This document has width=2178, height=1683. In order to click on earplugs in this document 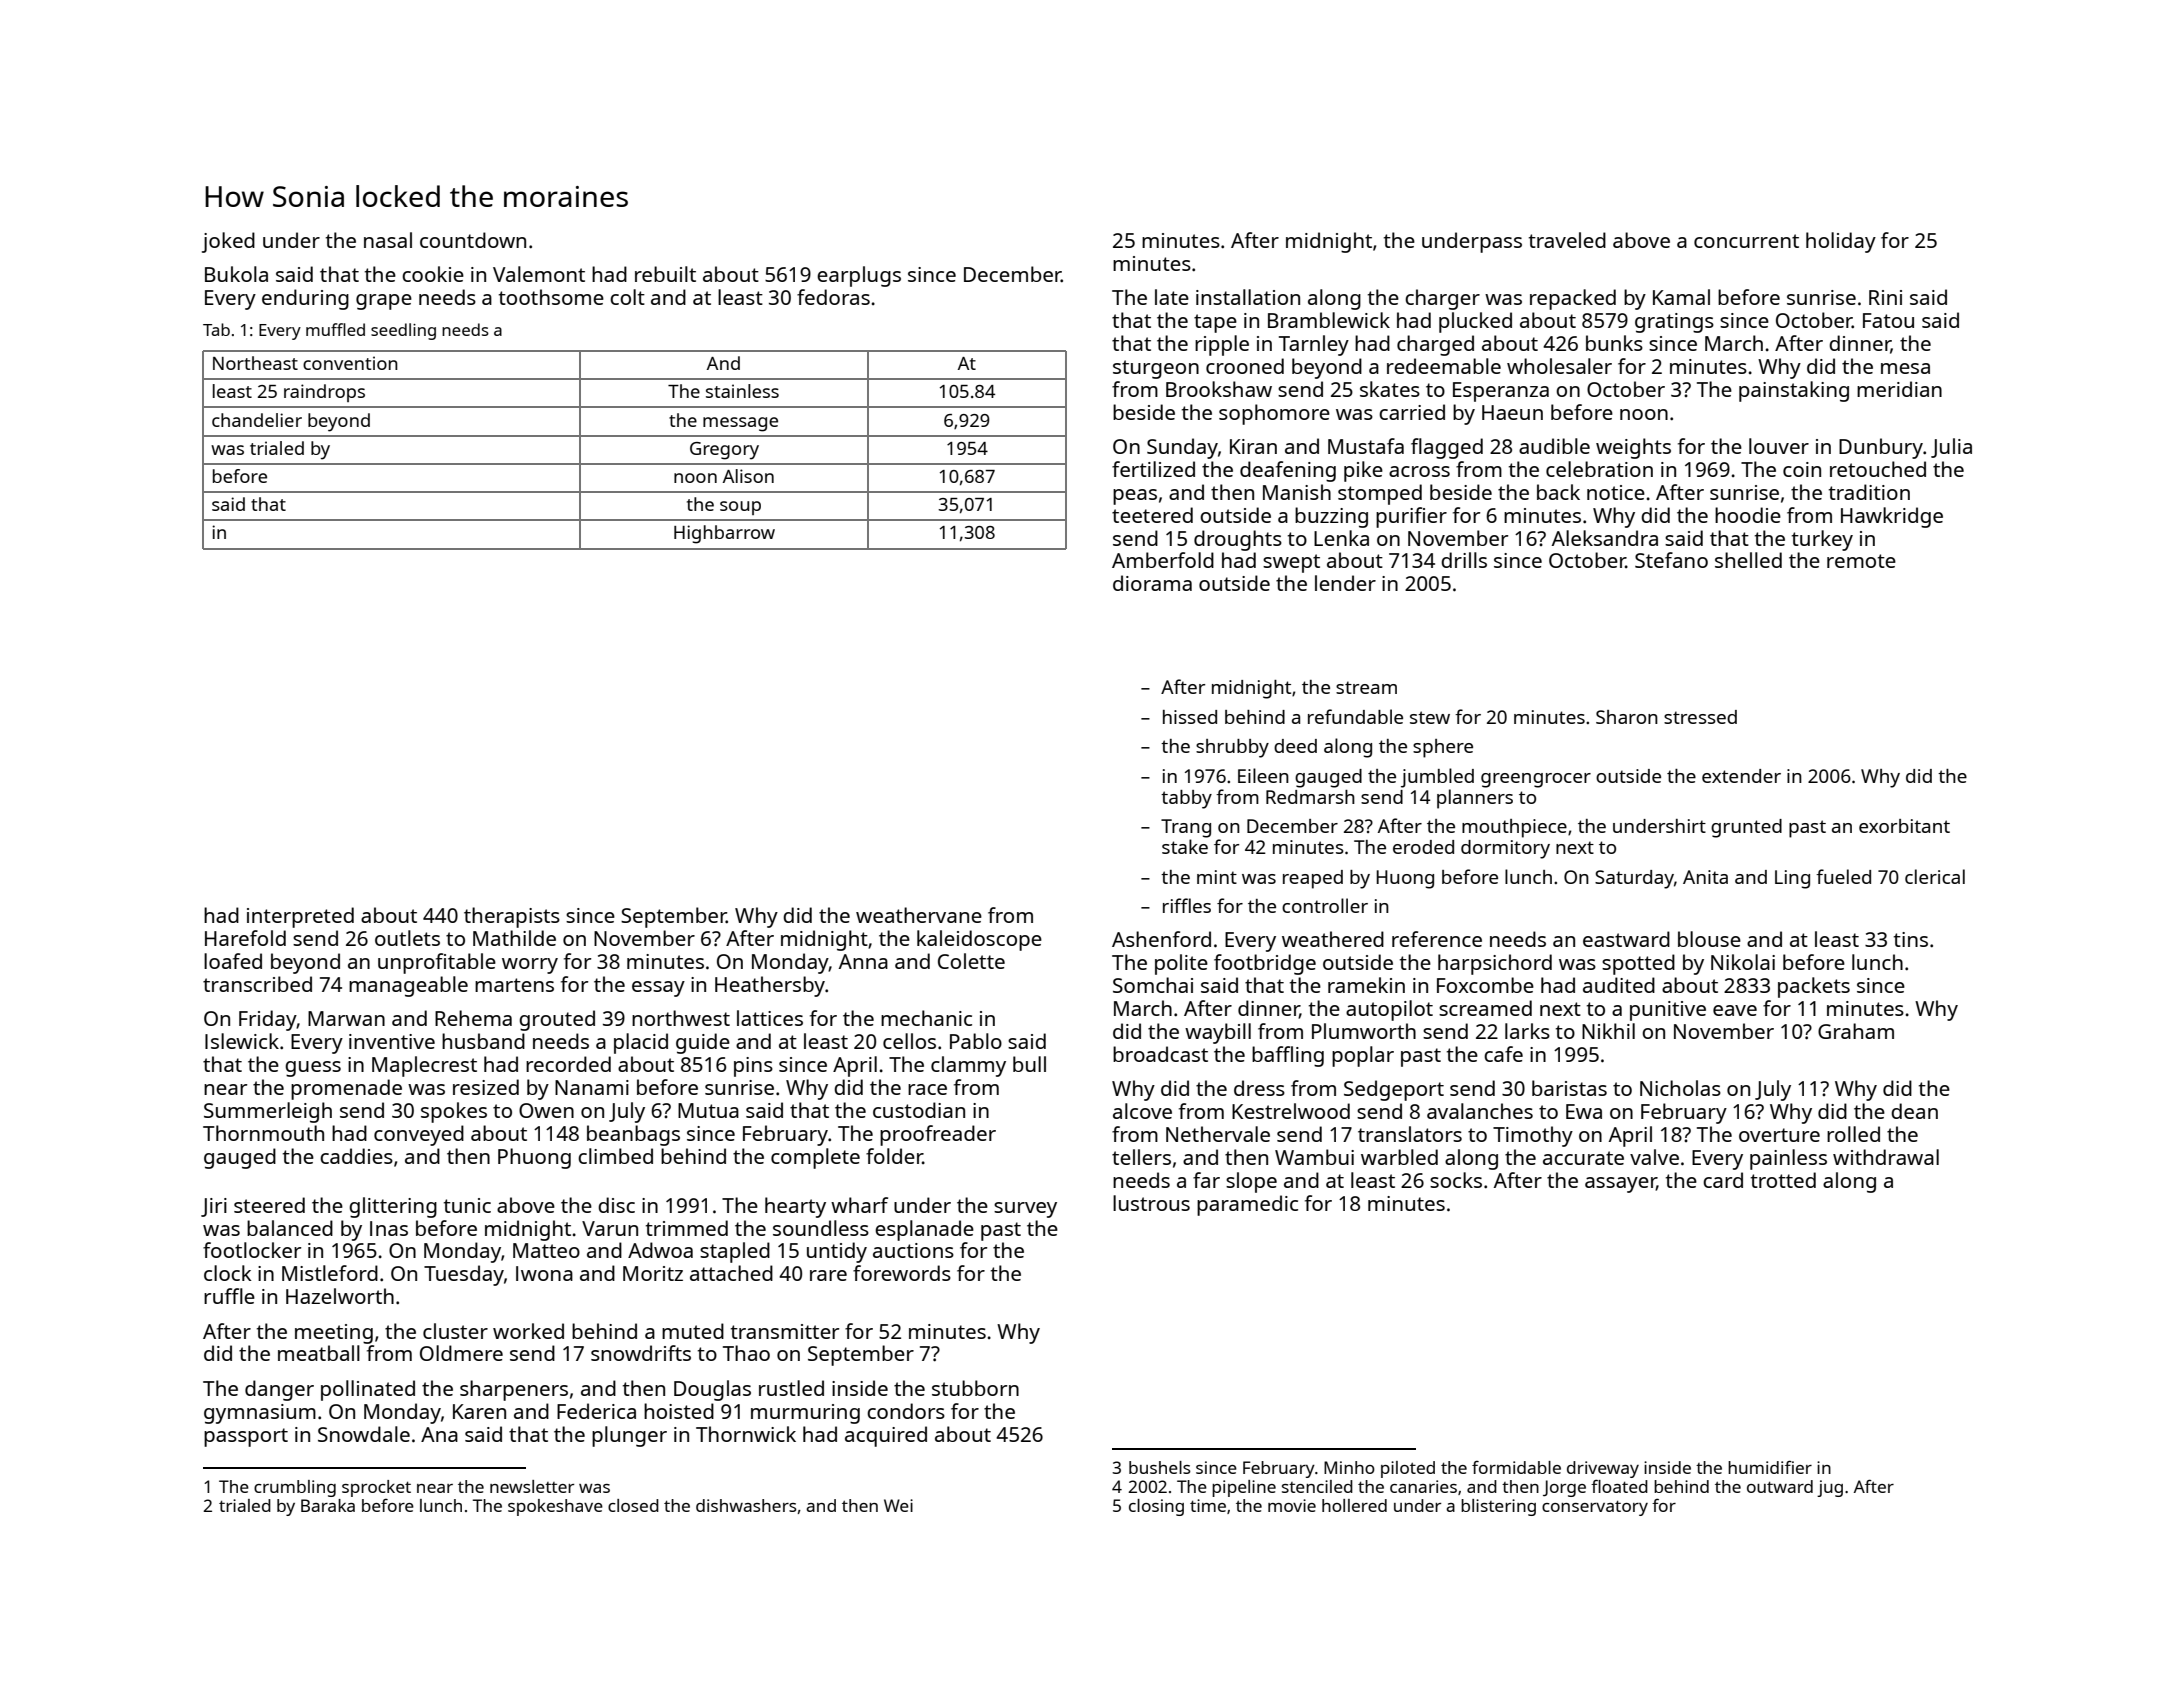, I will do `click(859, 276)`.
